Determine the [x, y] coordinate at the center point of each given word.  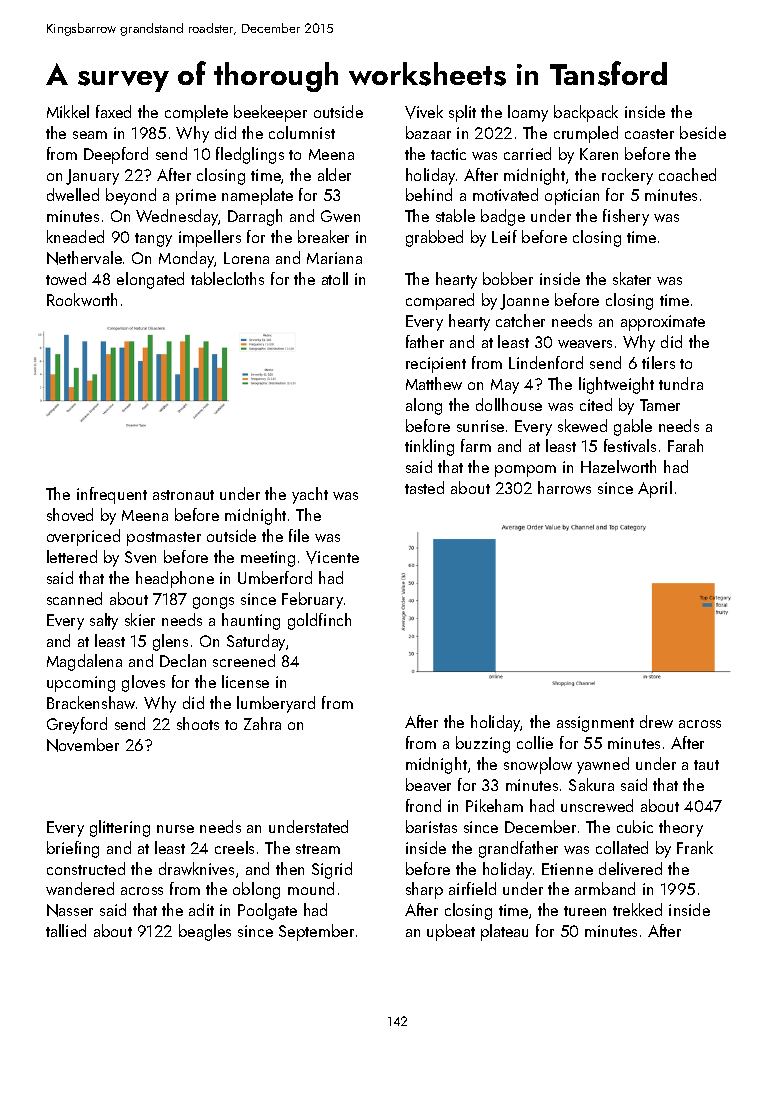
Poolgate [267, 911]
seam [90, 135]
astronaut [183, 495]
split [462, 113]
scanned [74, 598]
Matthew [434, 383]
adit [201, 909]
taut [706, 765]
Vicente [332, 557]
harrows [564, 487]
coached [687, 174]
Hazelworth [618, 466]
